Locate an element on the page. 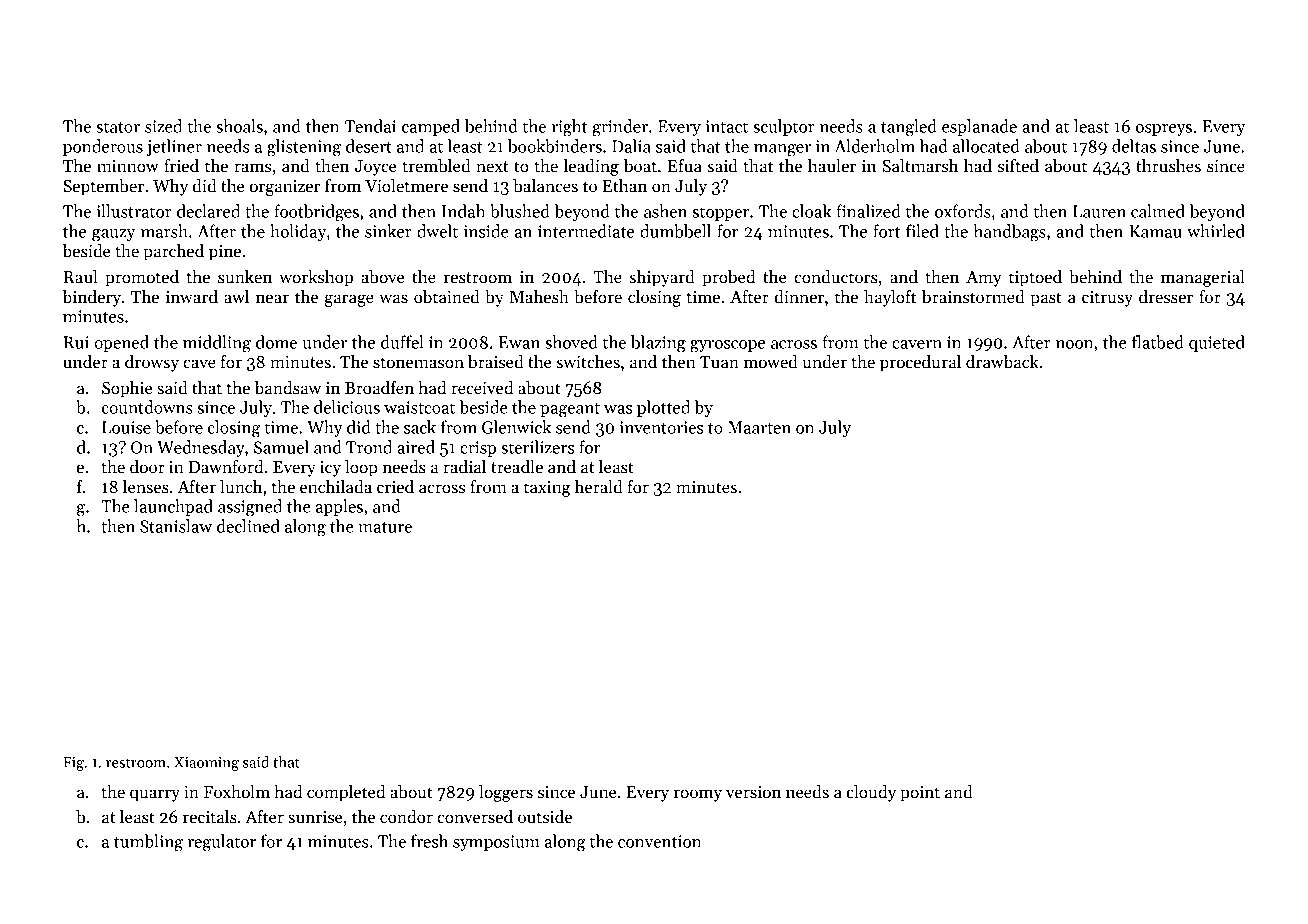 The width and height of the page is (1308, 924). Fig is located at coordinates (73, 764).
